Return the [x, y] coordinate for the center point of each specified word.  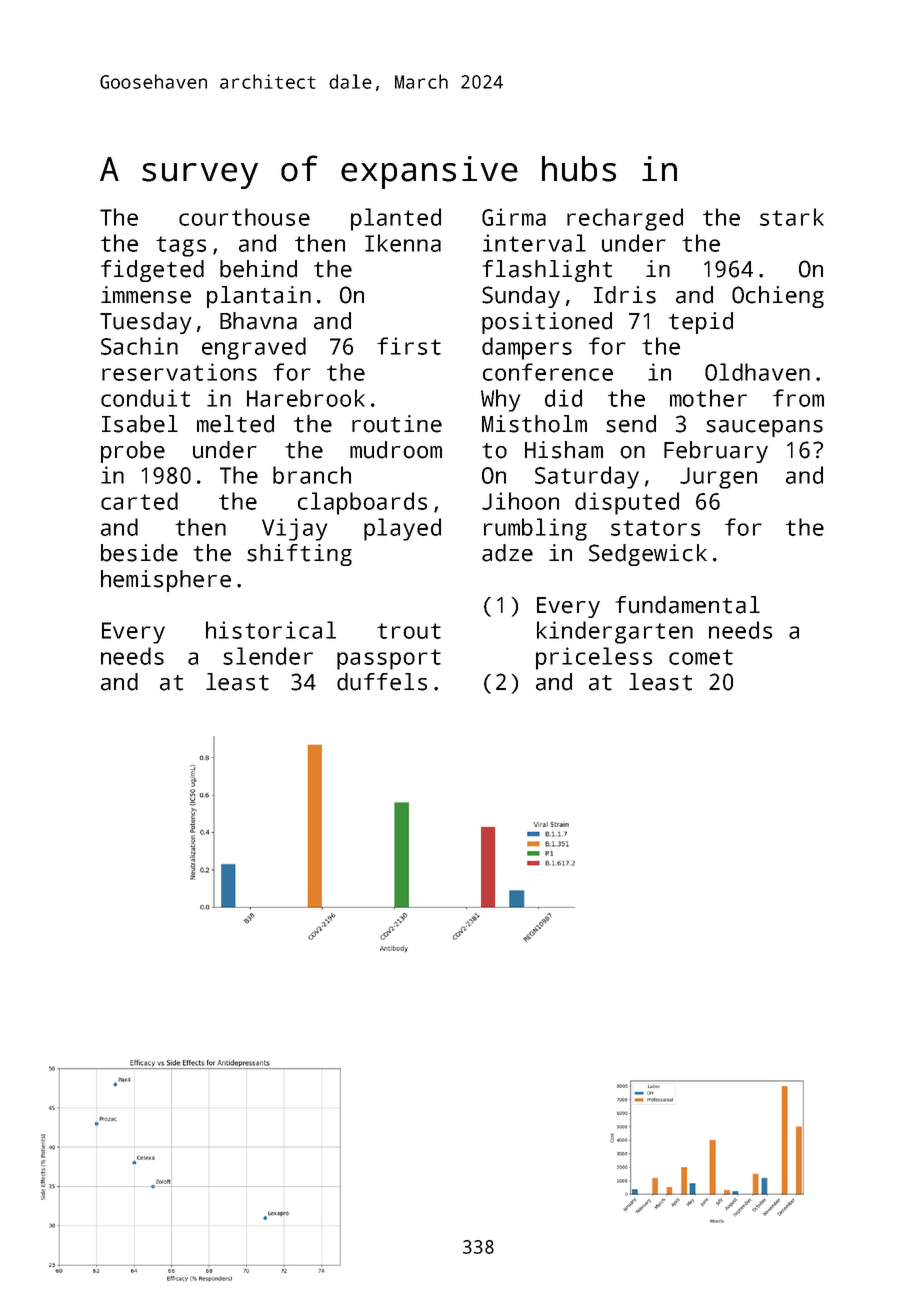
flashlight [547, 271]
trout [409, 631]
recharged [625, 219]
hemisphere [166, 581]
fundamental [687, 605]
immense [146, 295]
